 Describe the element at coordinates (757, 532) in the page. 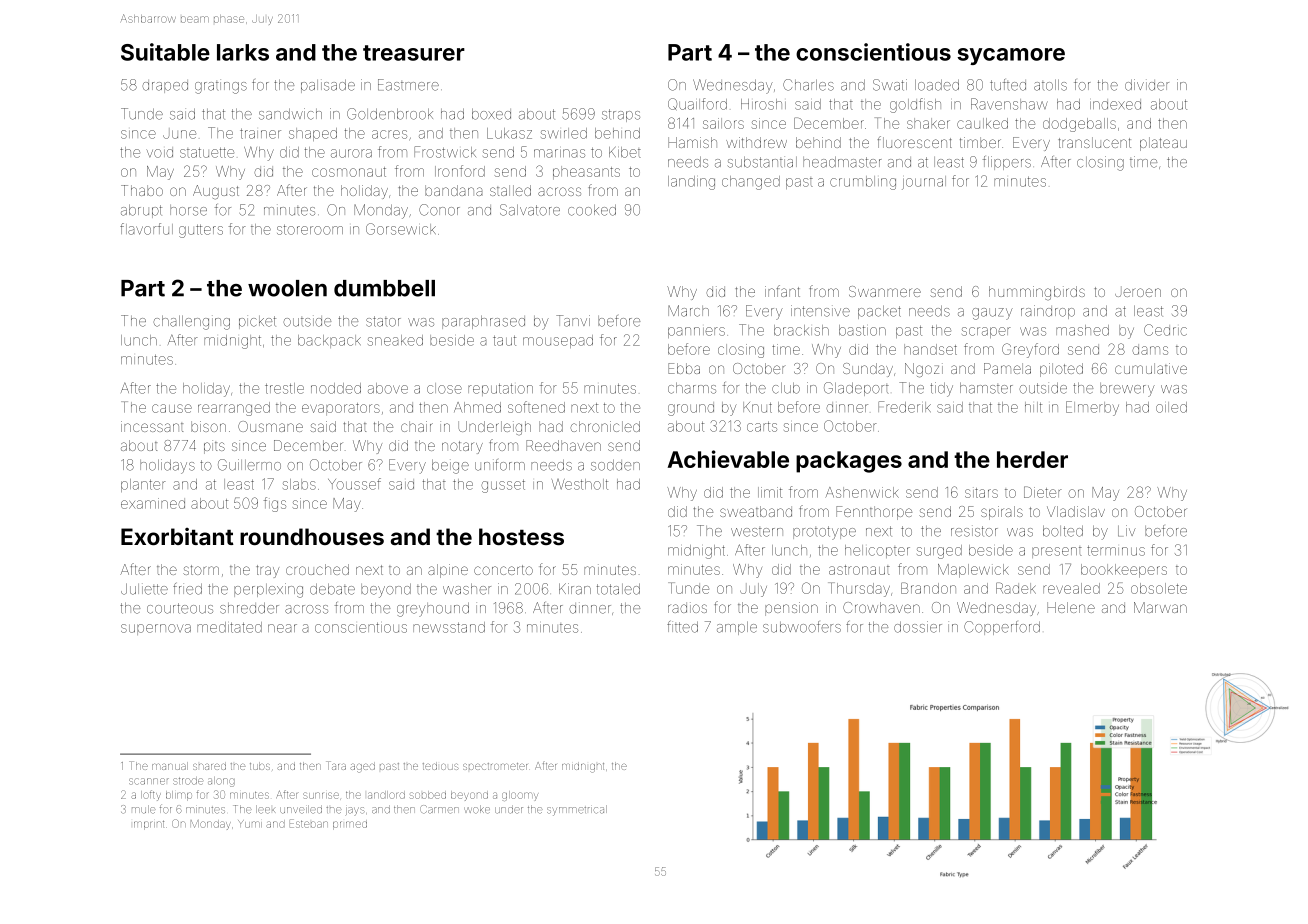

I see `western` at that location.
